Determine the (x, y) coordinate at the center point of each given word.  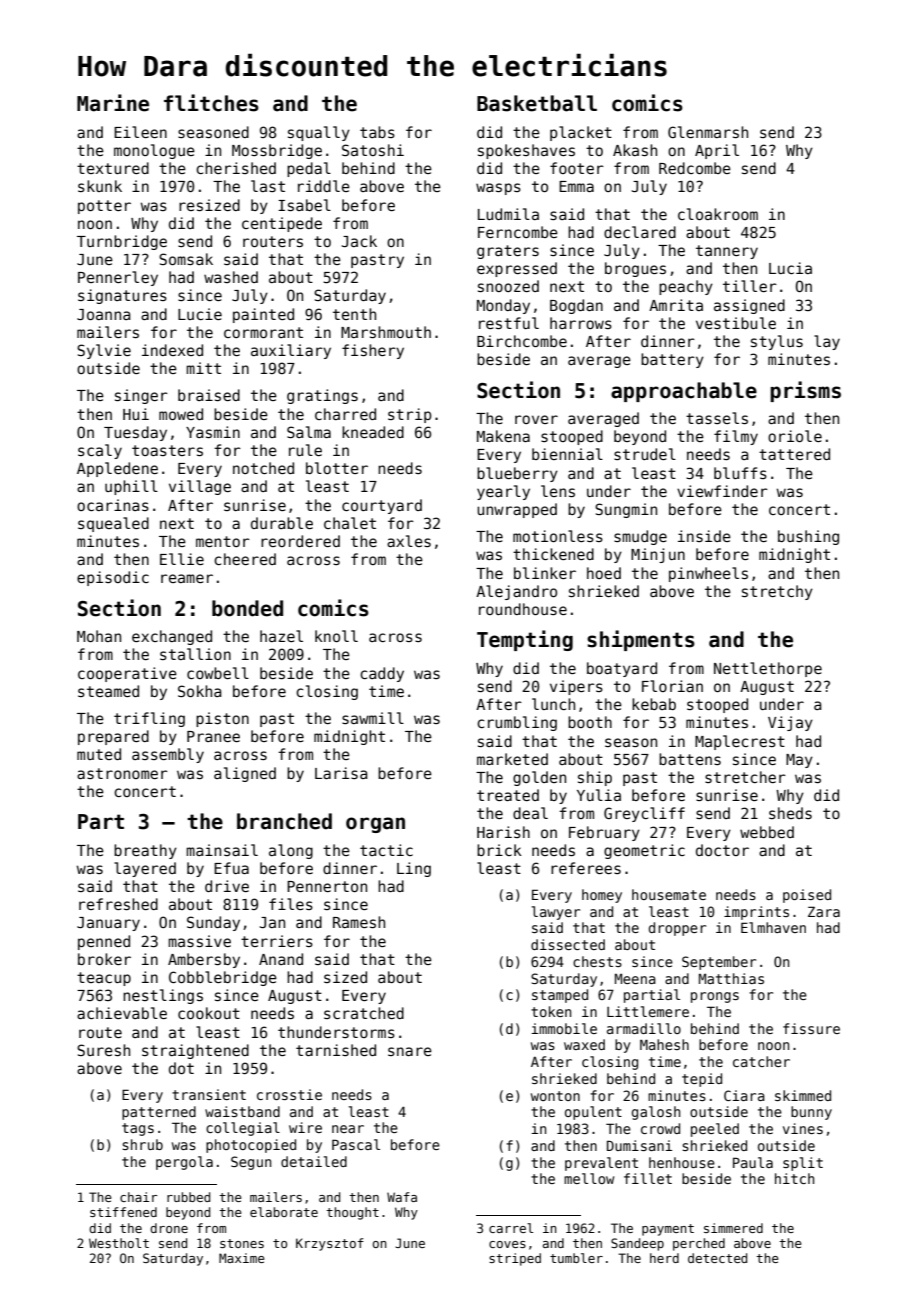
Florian (672, 686)
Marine (113, 103)
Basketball (537, 103)
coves (507, 1244)
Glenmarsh (708, 132)
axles (409, 541)
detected (717, 1258)
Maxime (242, 1258)
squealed (113, 524)
